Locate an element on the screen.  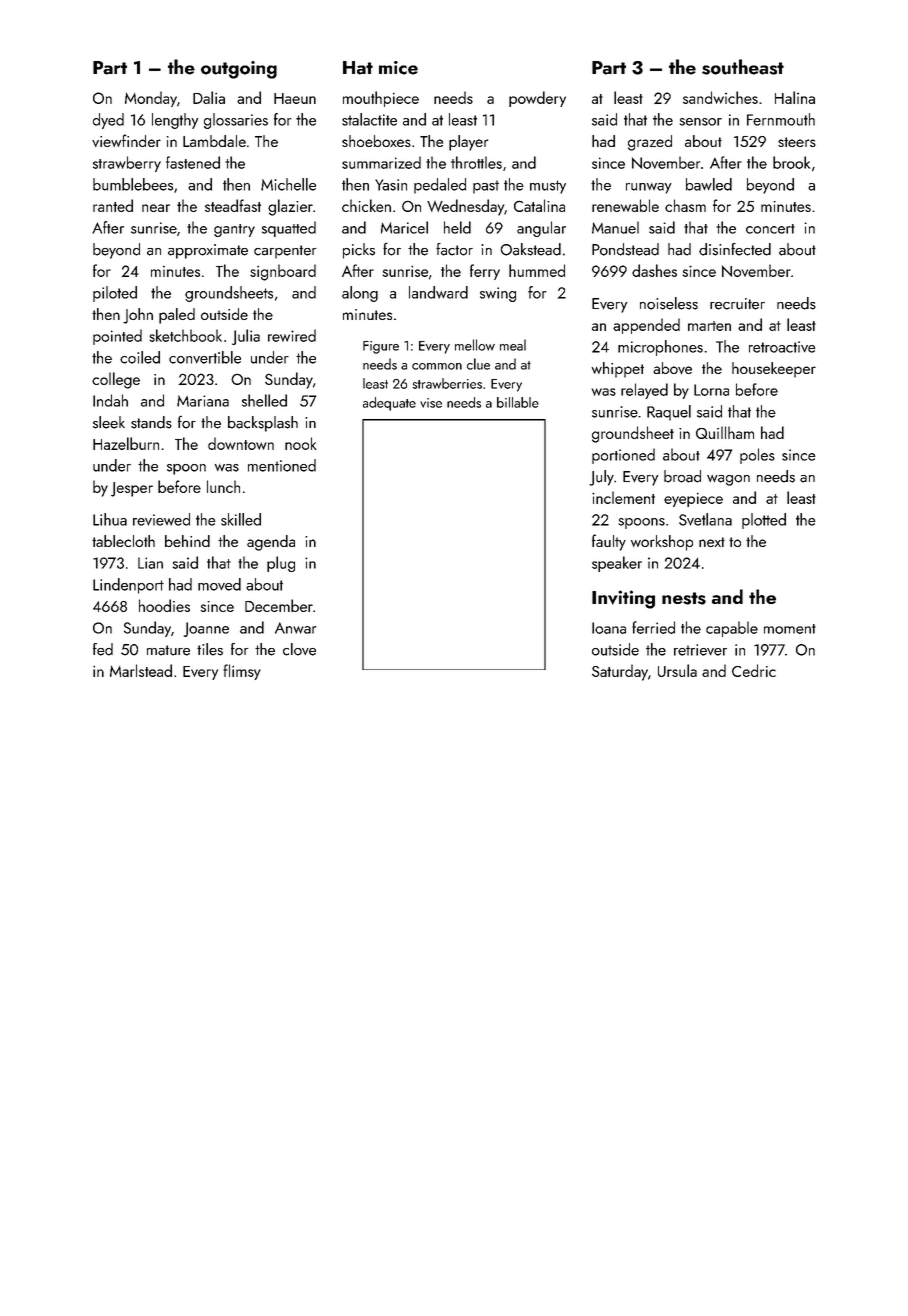
held is located at coordinates (457, 227).
